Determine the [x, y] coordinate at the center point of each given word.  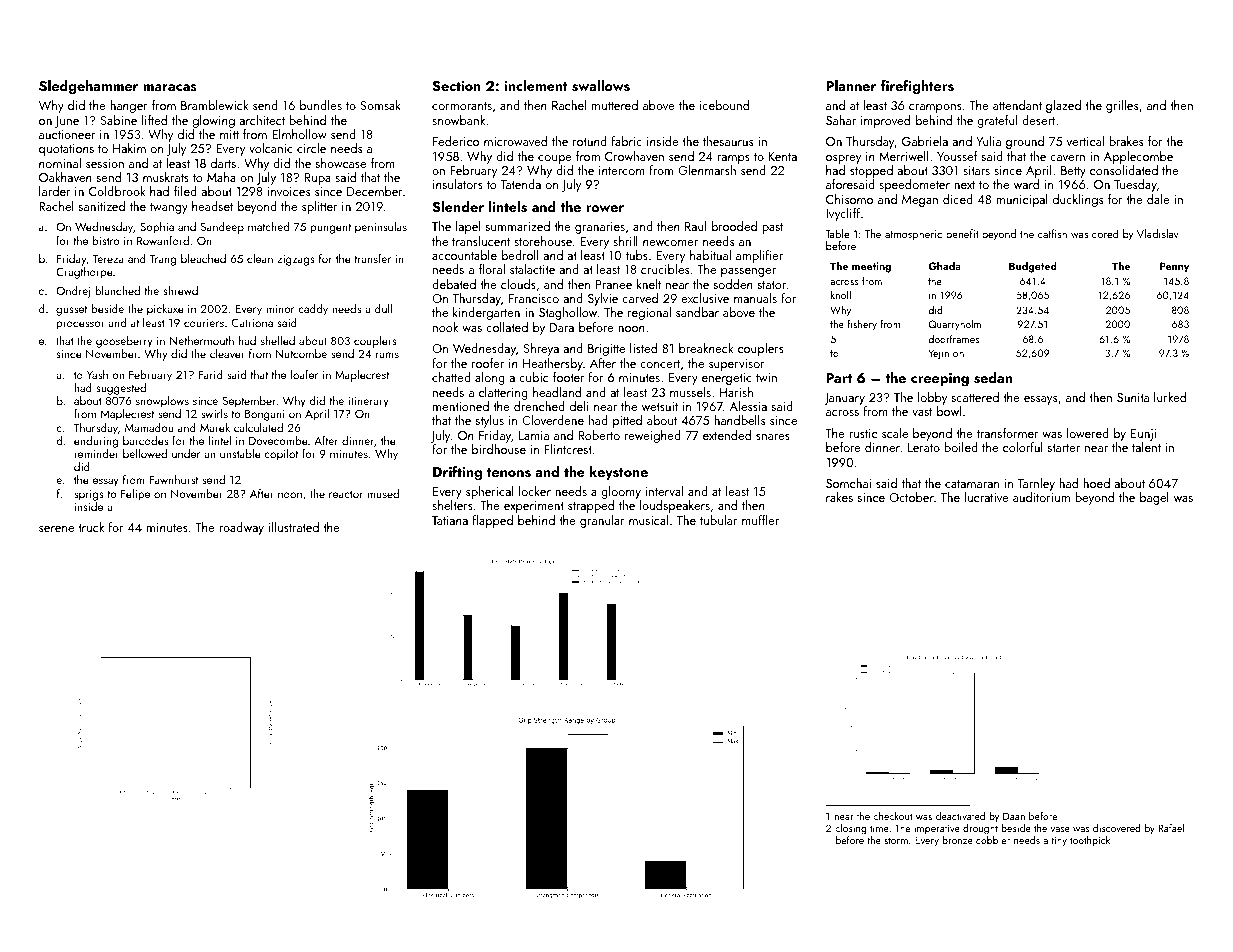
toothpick [1090, 841]
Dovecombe [278, 440]
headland [557, 392]
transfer [373, 258]
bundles [321, 105]
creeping [940, 380]
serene [56, 529]
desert [1038, 120]
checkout [893, 816]
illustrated [294, 527]
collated [507, 327]
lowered [1088, 433]
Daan [1014, 816]
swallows [601, 86]
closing [851, 829]
